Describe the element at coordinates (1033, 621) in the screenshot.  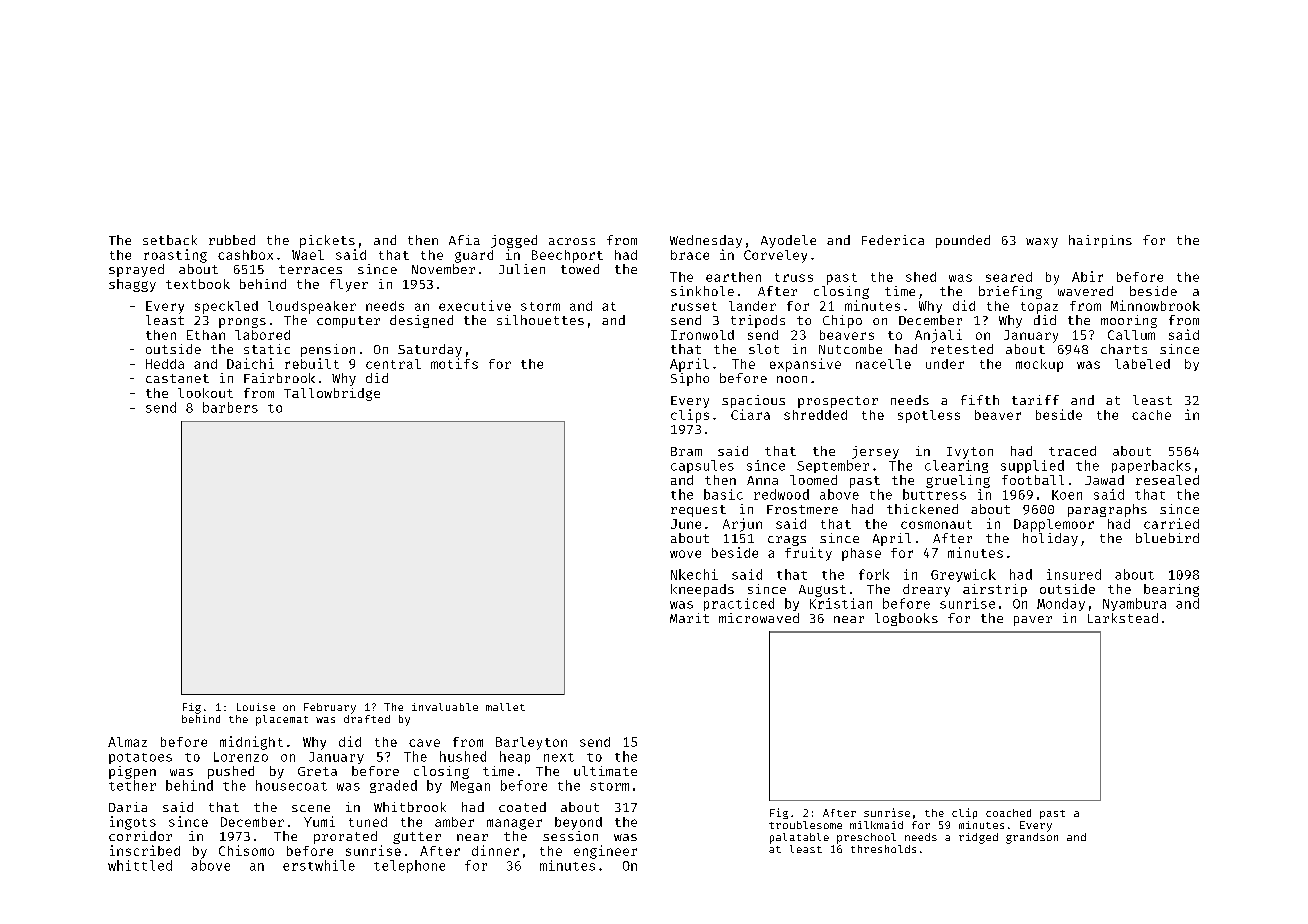
I see `paver` at that location.
